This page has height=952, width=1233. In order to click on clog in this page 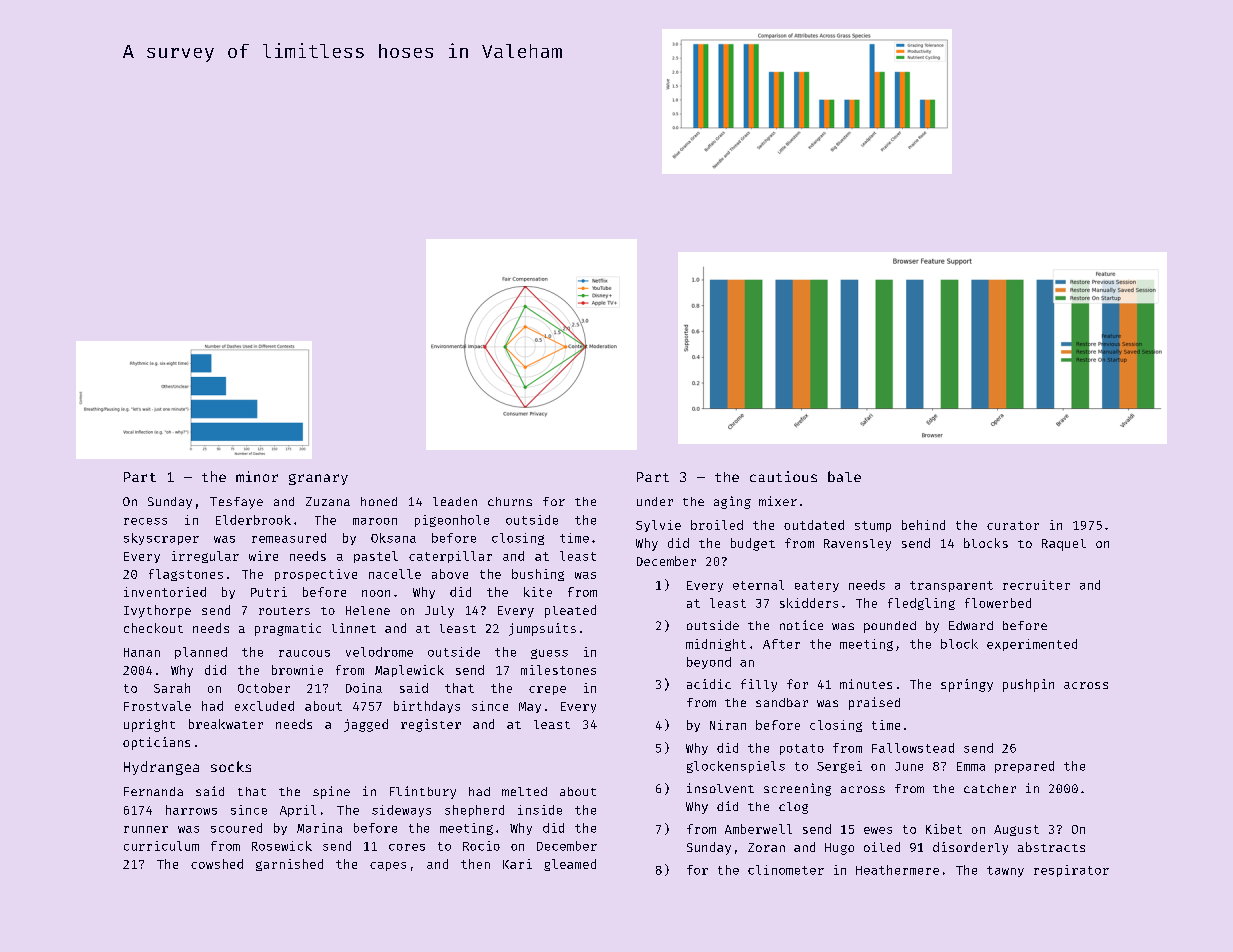, I will do `click(793, 808)`.
